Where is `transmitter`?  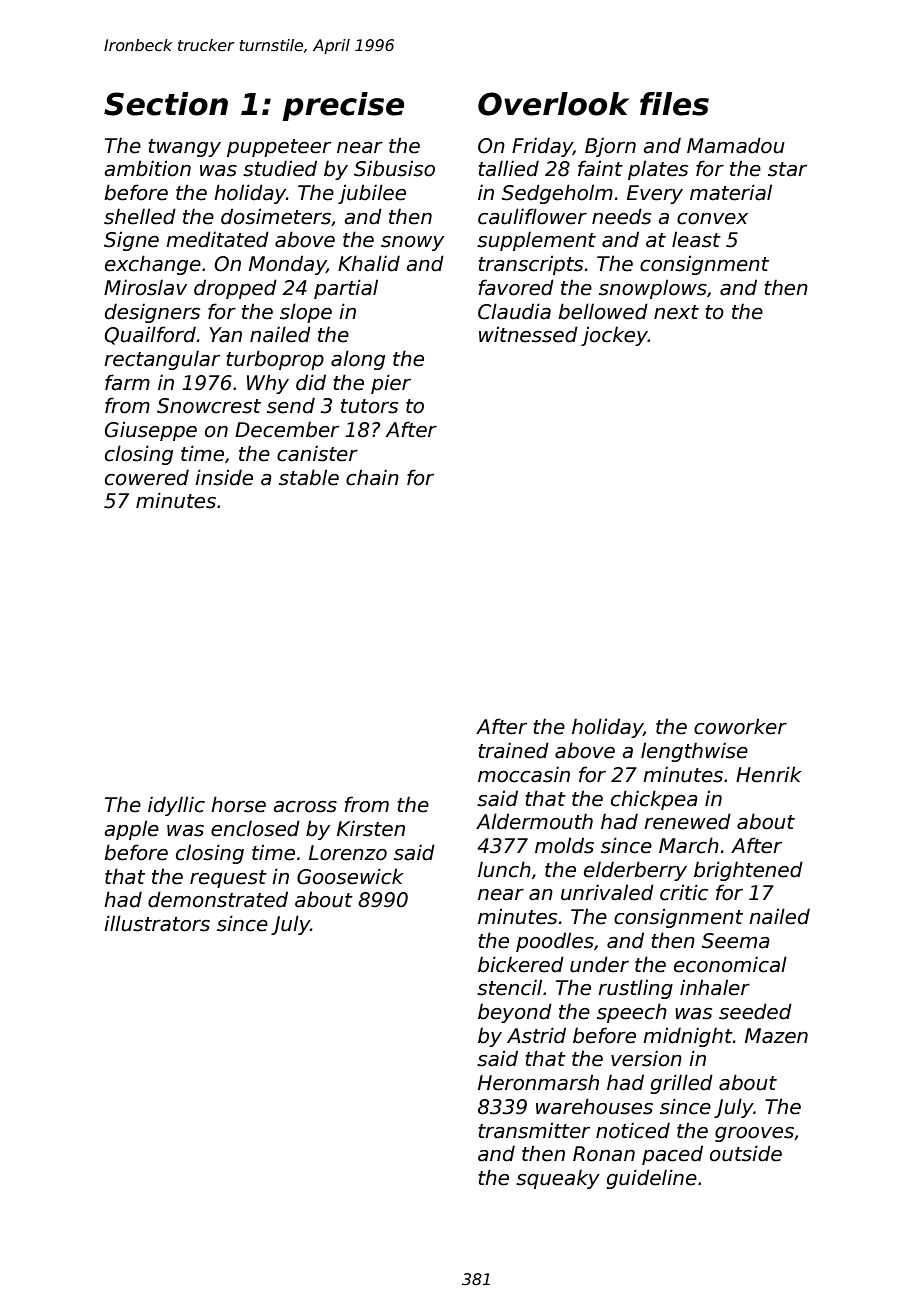
transmitter is located at coordinates (534, 1130).
